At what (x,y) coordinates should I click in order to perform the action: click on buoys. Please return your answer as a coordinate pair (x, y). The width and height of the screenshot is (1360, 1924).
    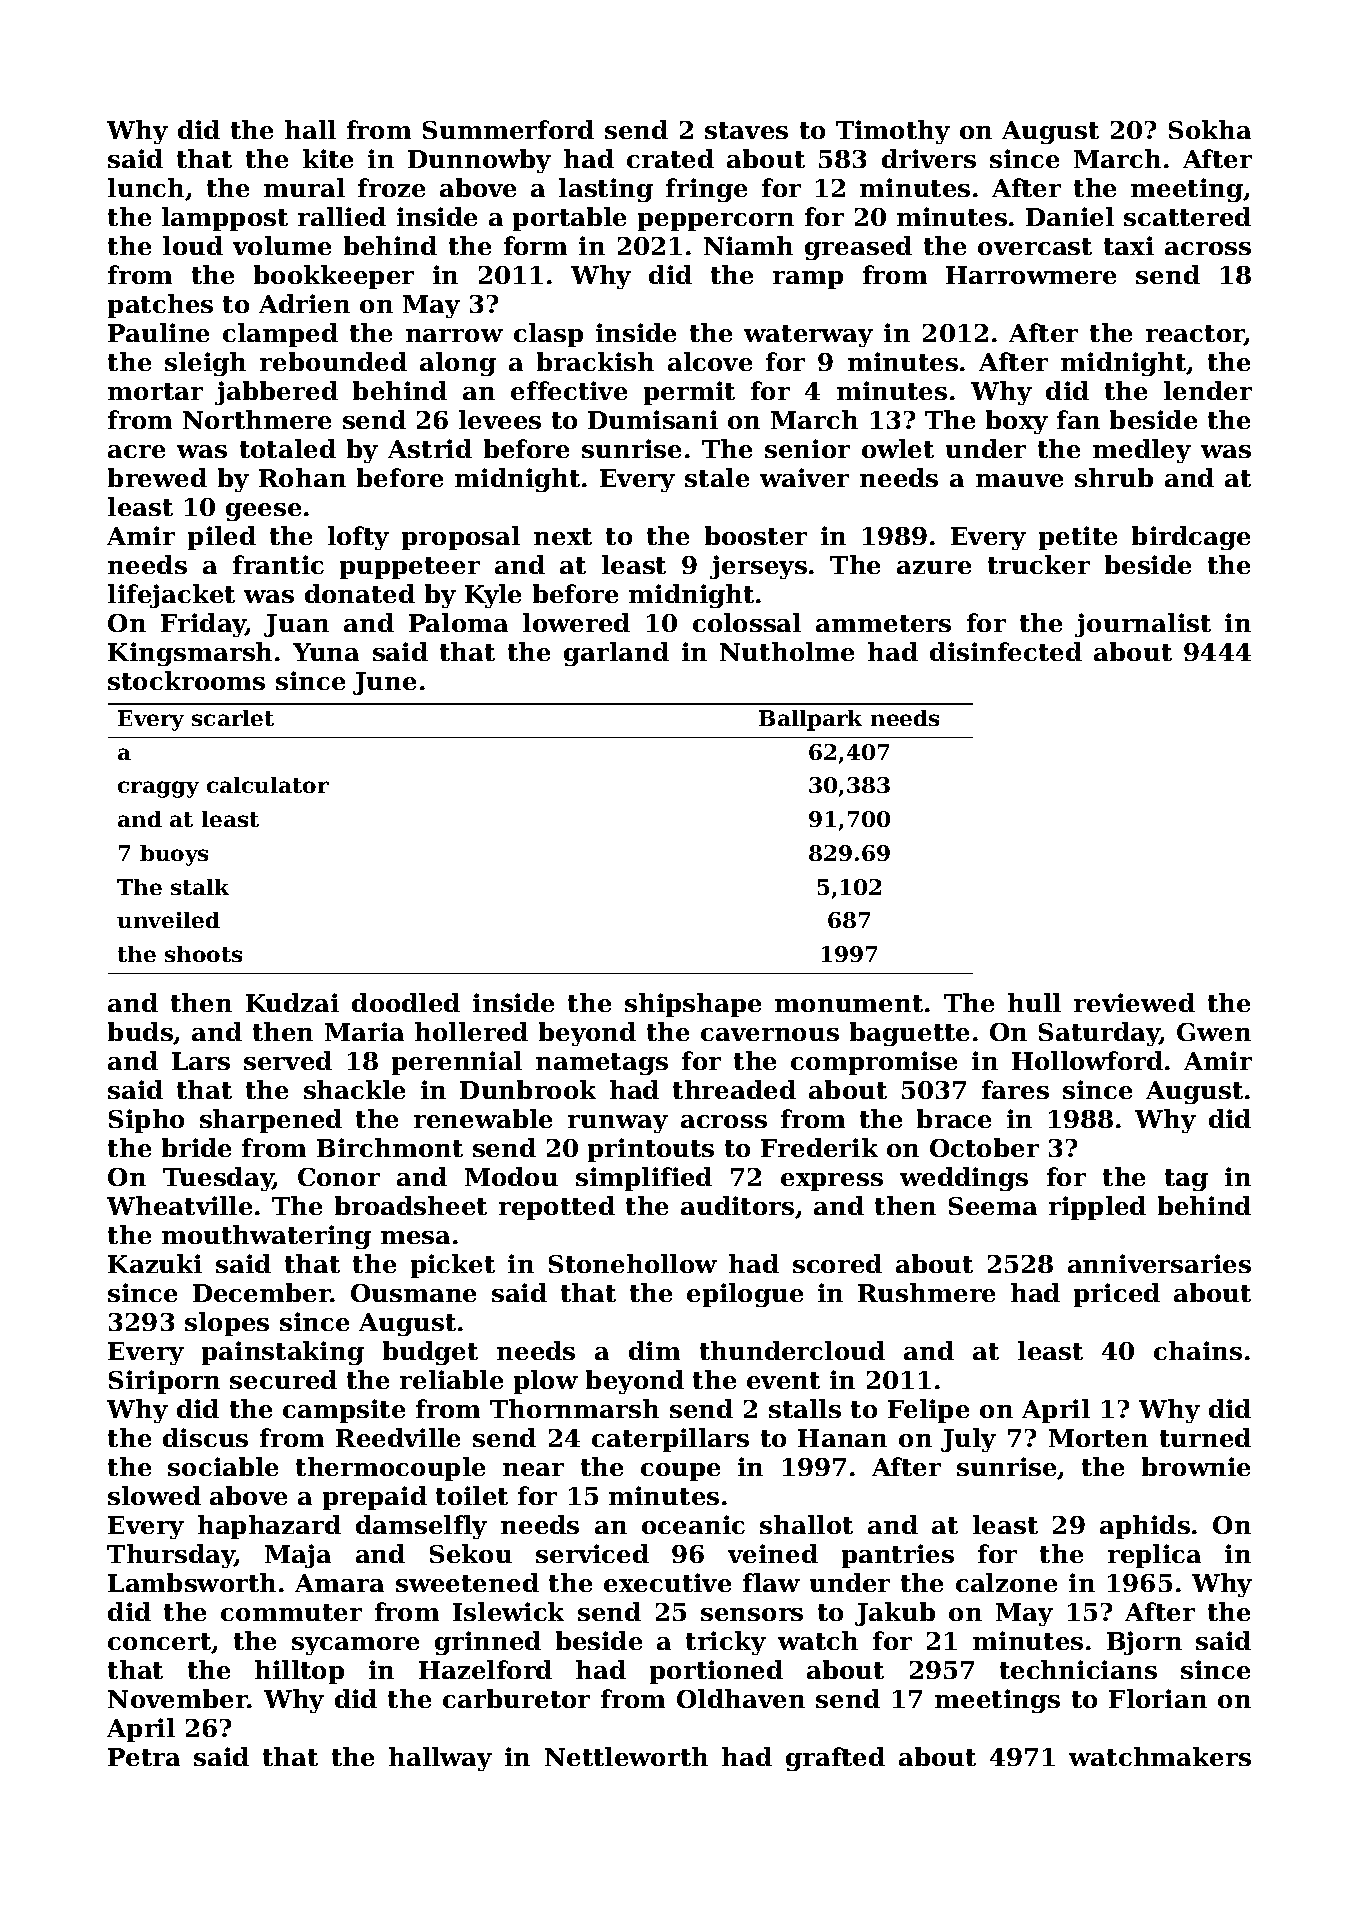
    Looking at the image, I should click on (174, 855).
